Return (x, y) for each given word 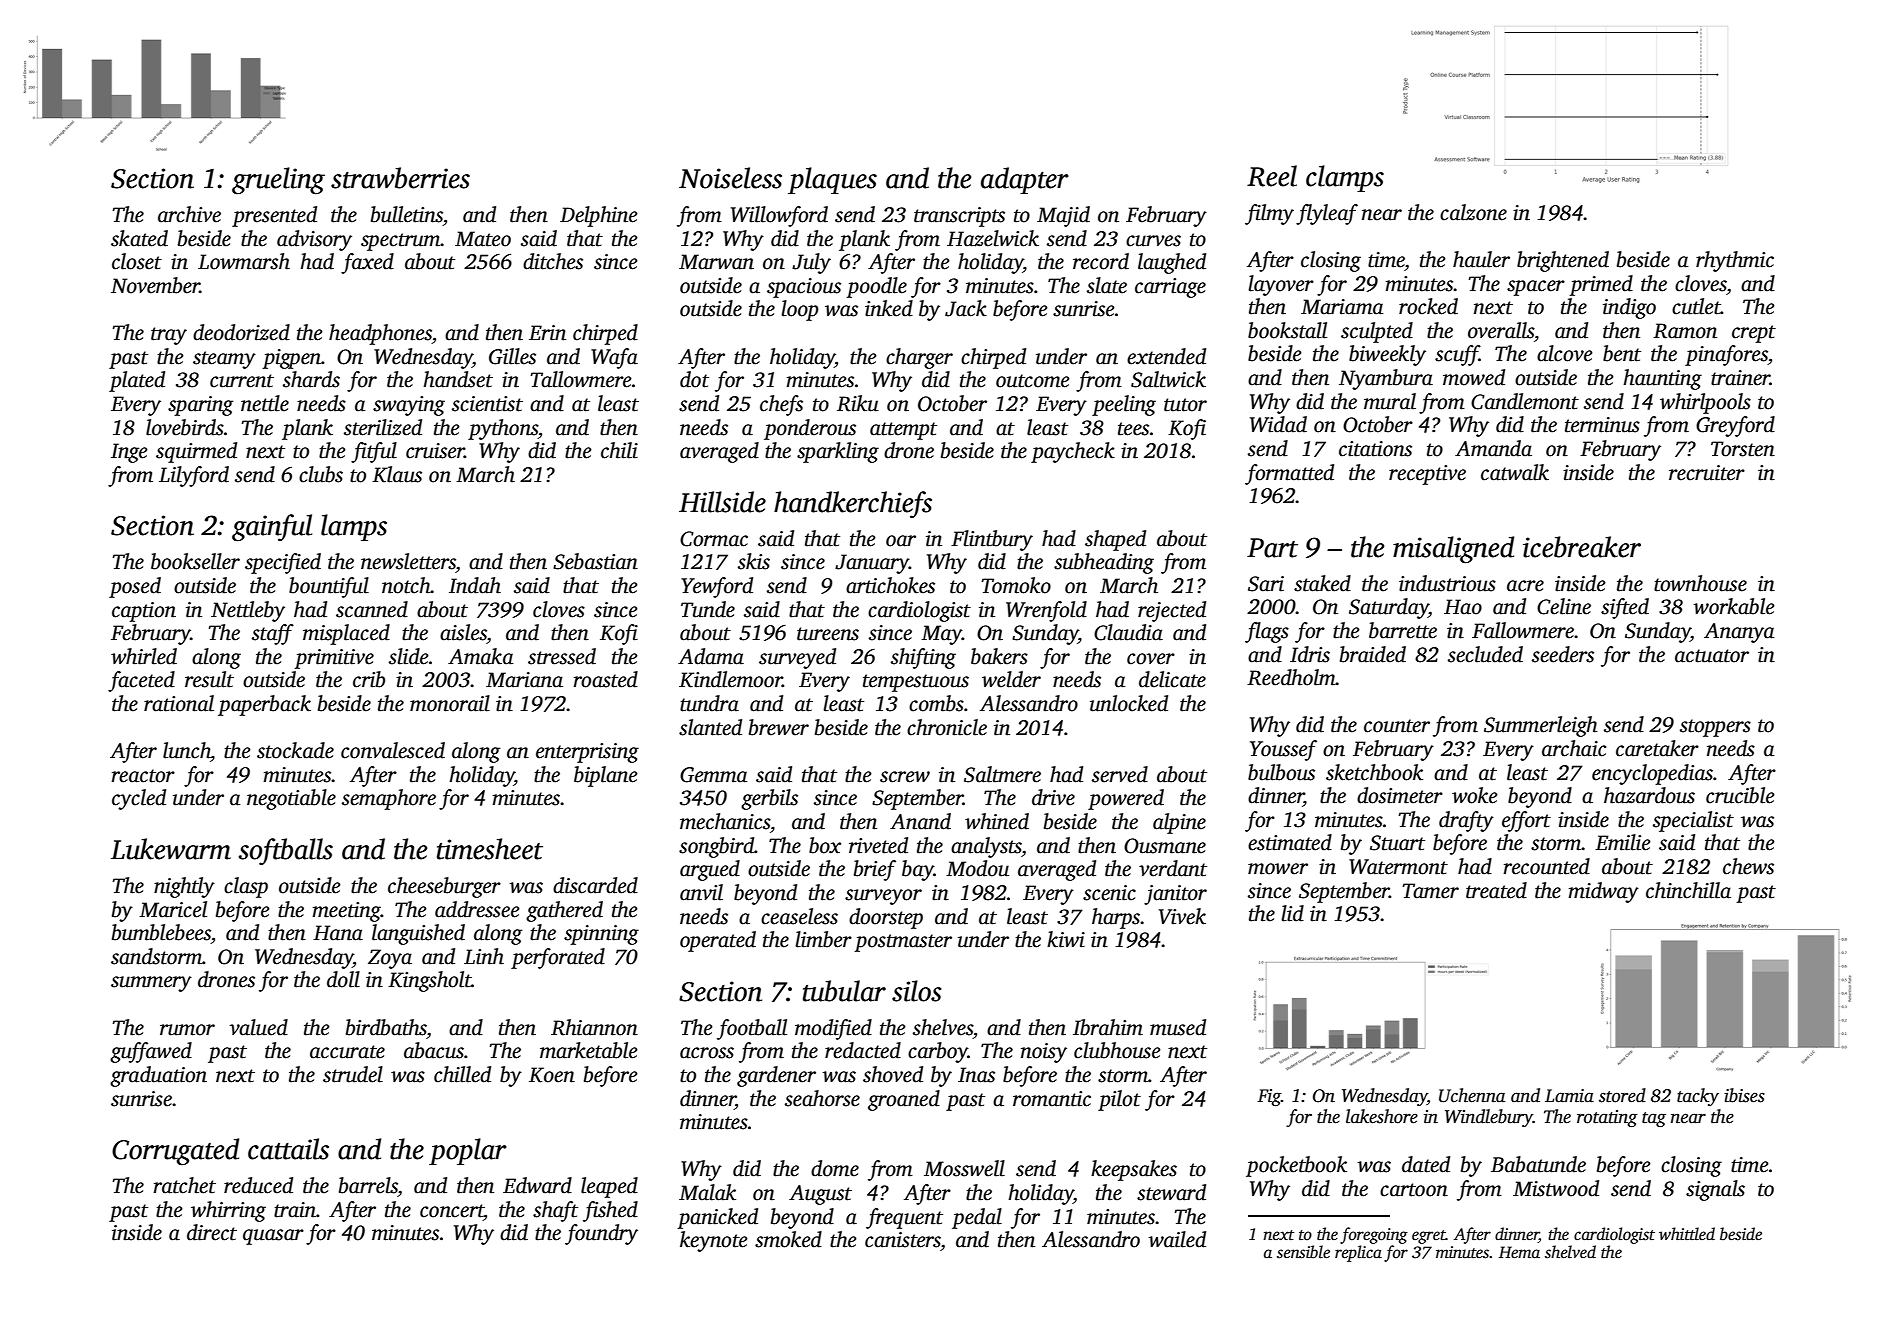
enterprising (587, 753)
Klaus (397, 474)
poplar (468, 1151)
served (1120, 774)
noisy (1044, 1053)
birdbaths (386, 1027)
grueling (278, 181)
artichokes (890, 585)
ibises (1744, 1095)
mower (1278, 869)
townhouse (1700, 583)
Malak (707, 1192)
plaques (832, 180)
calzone (1473, 212)
